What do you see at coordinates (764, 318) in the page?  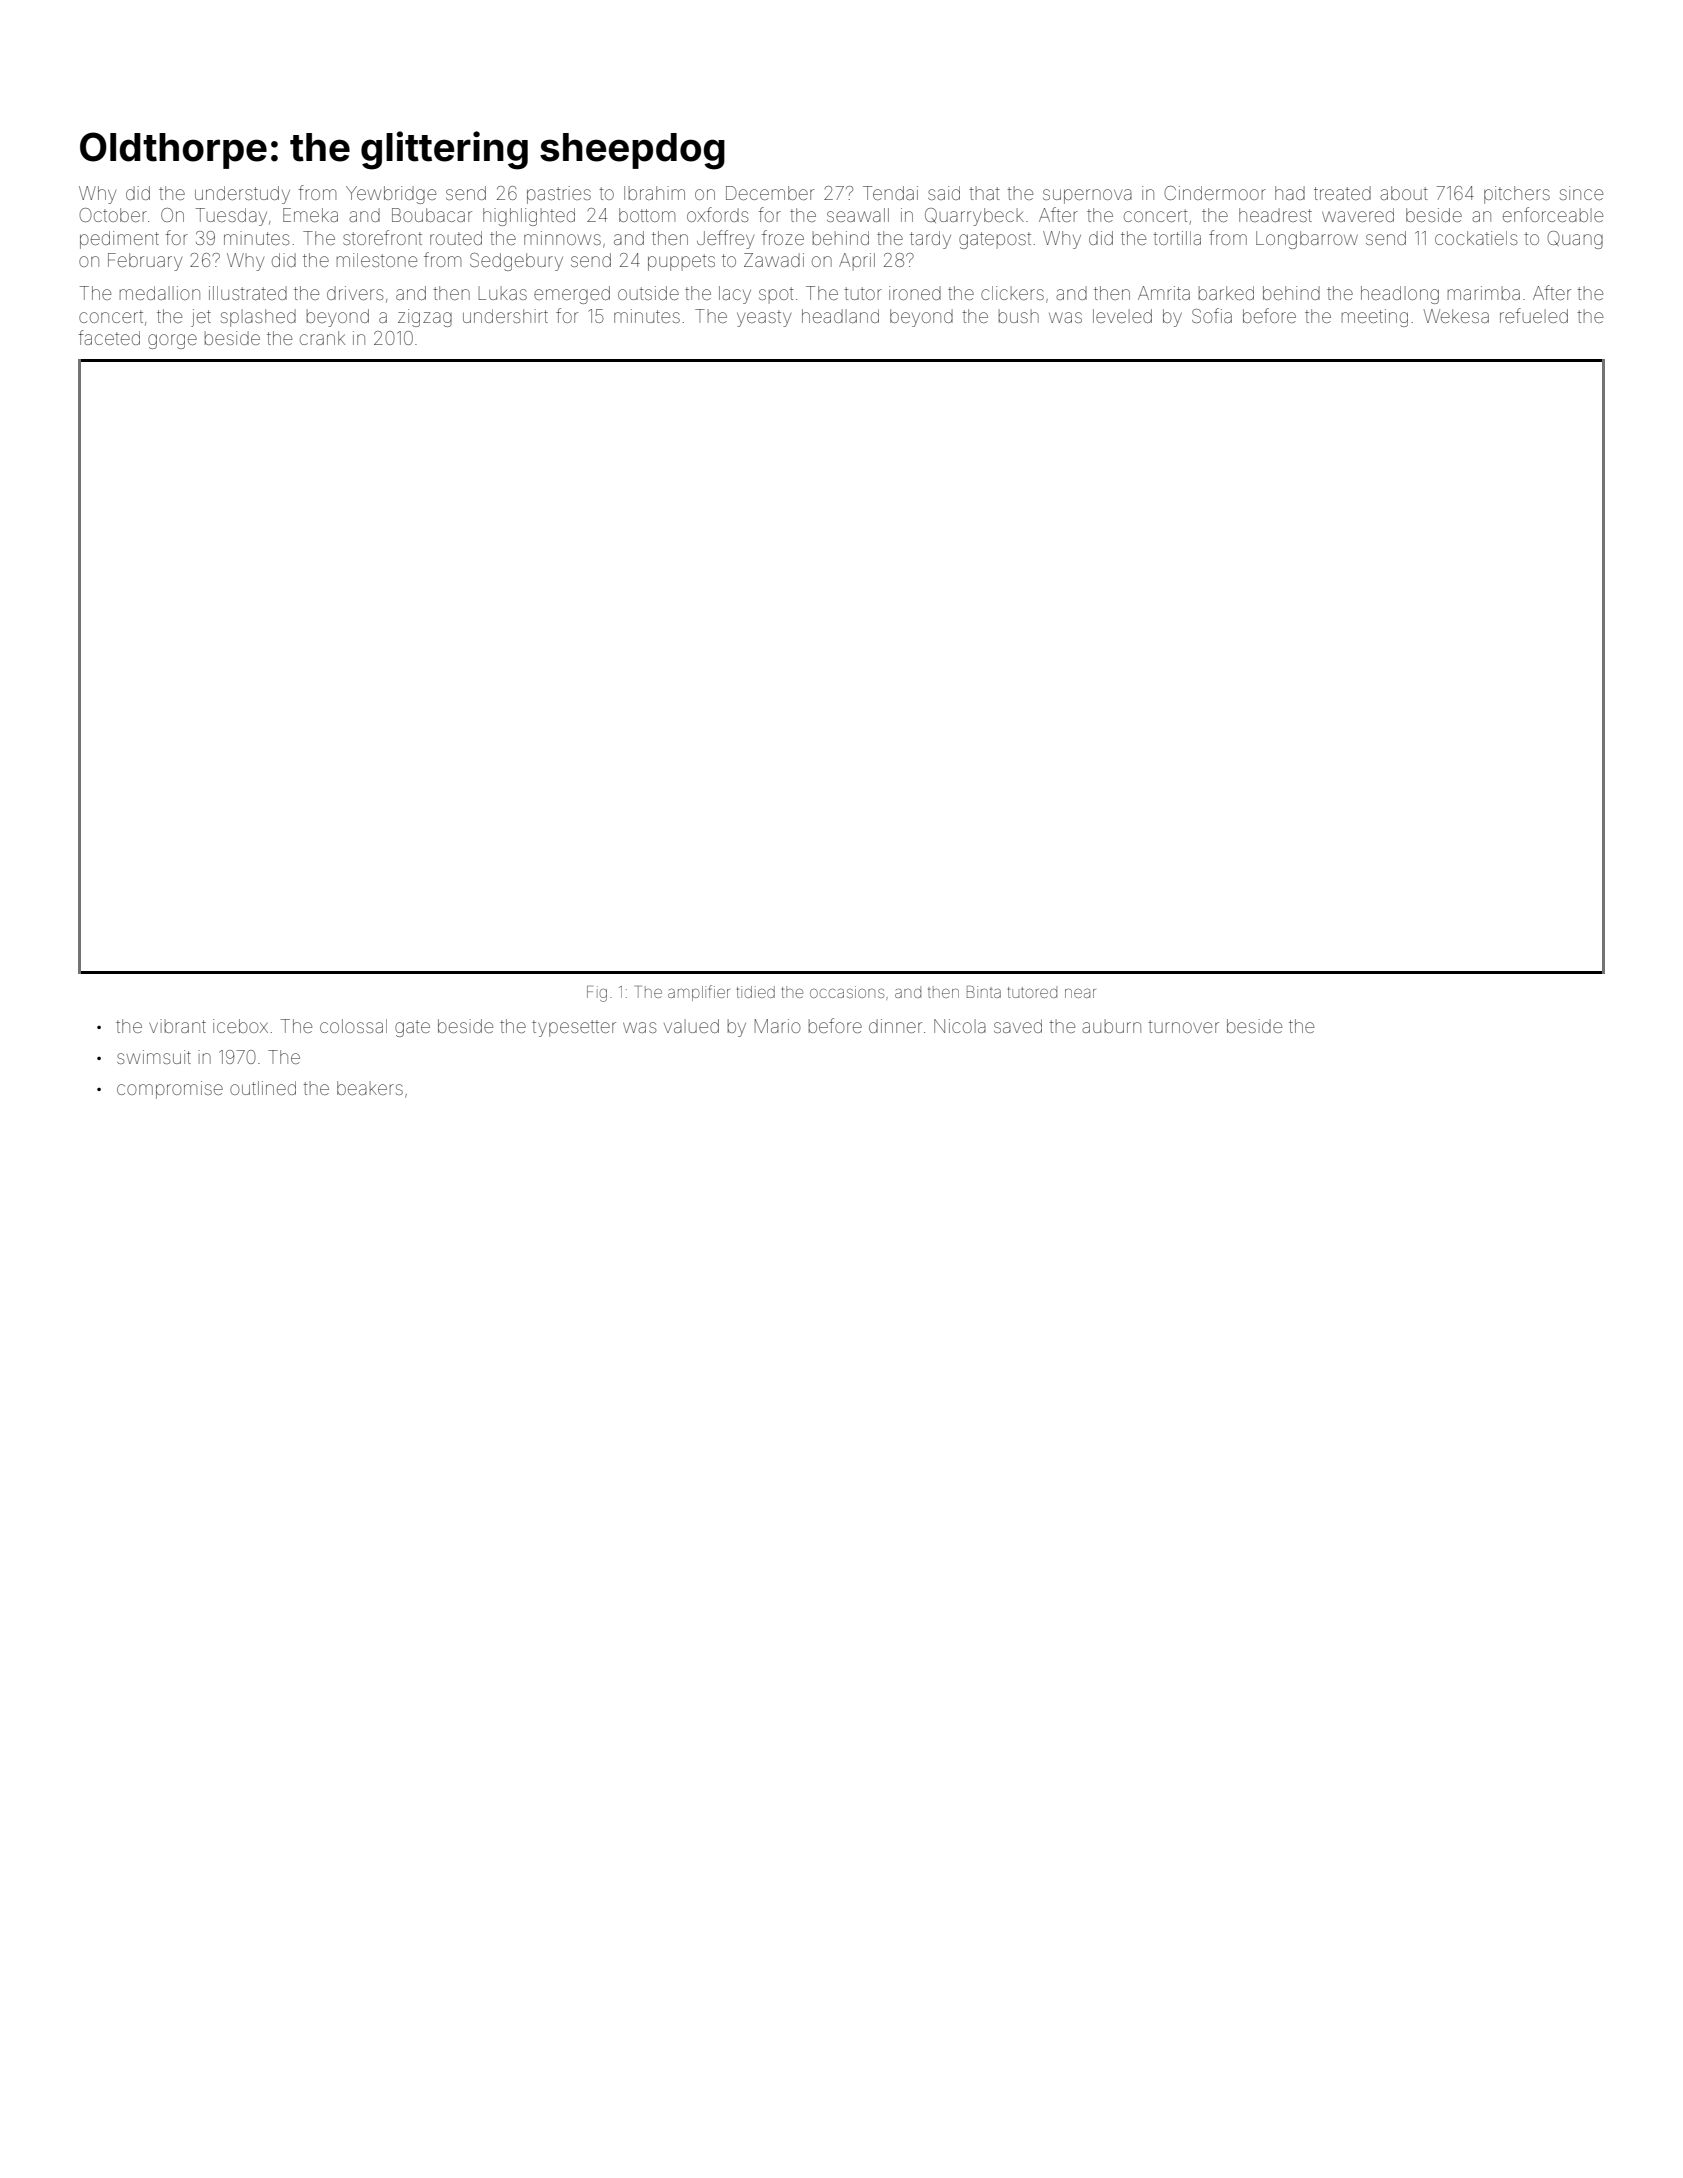 I see `yeasty` at bounding box center [764, 318].
